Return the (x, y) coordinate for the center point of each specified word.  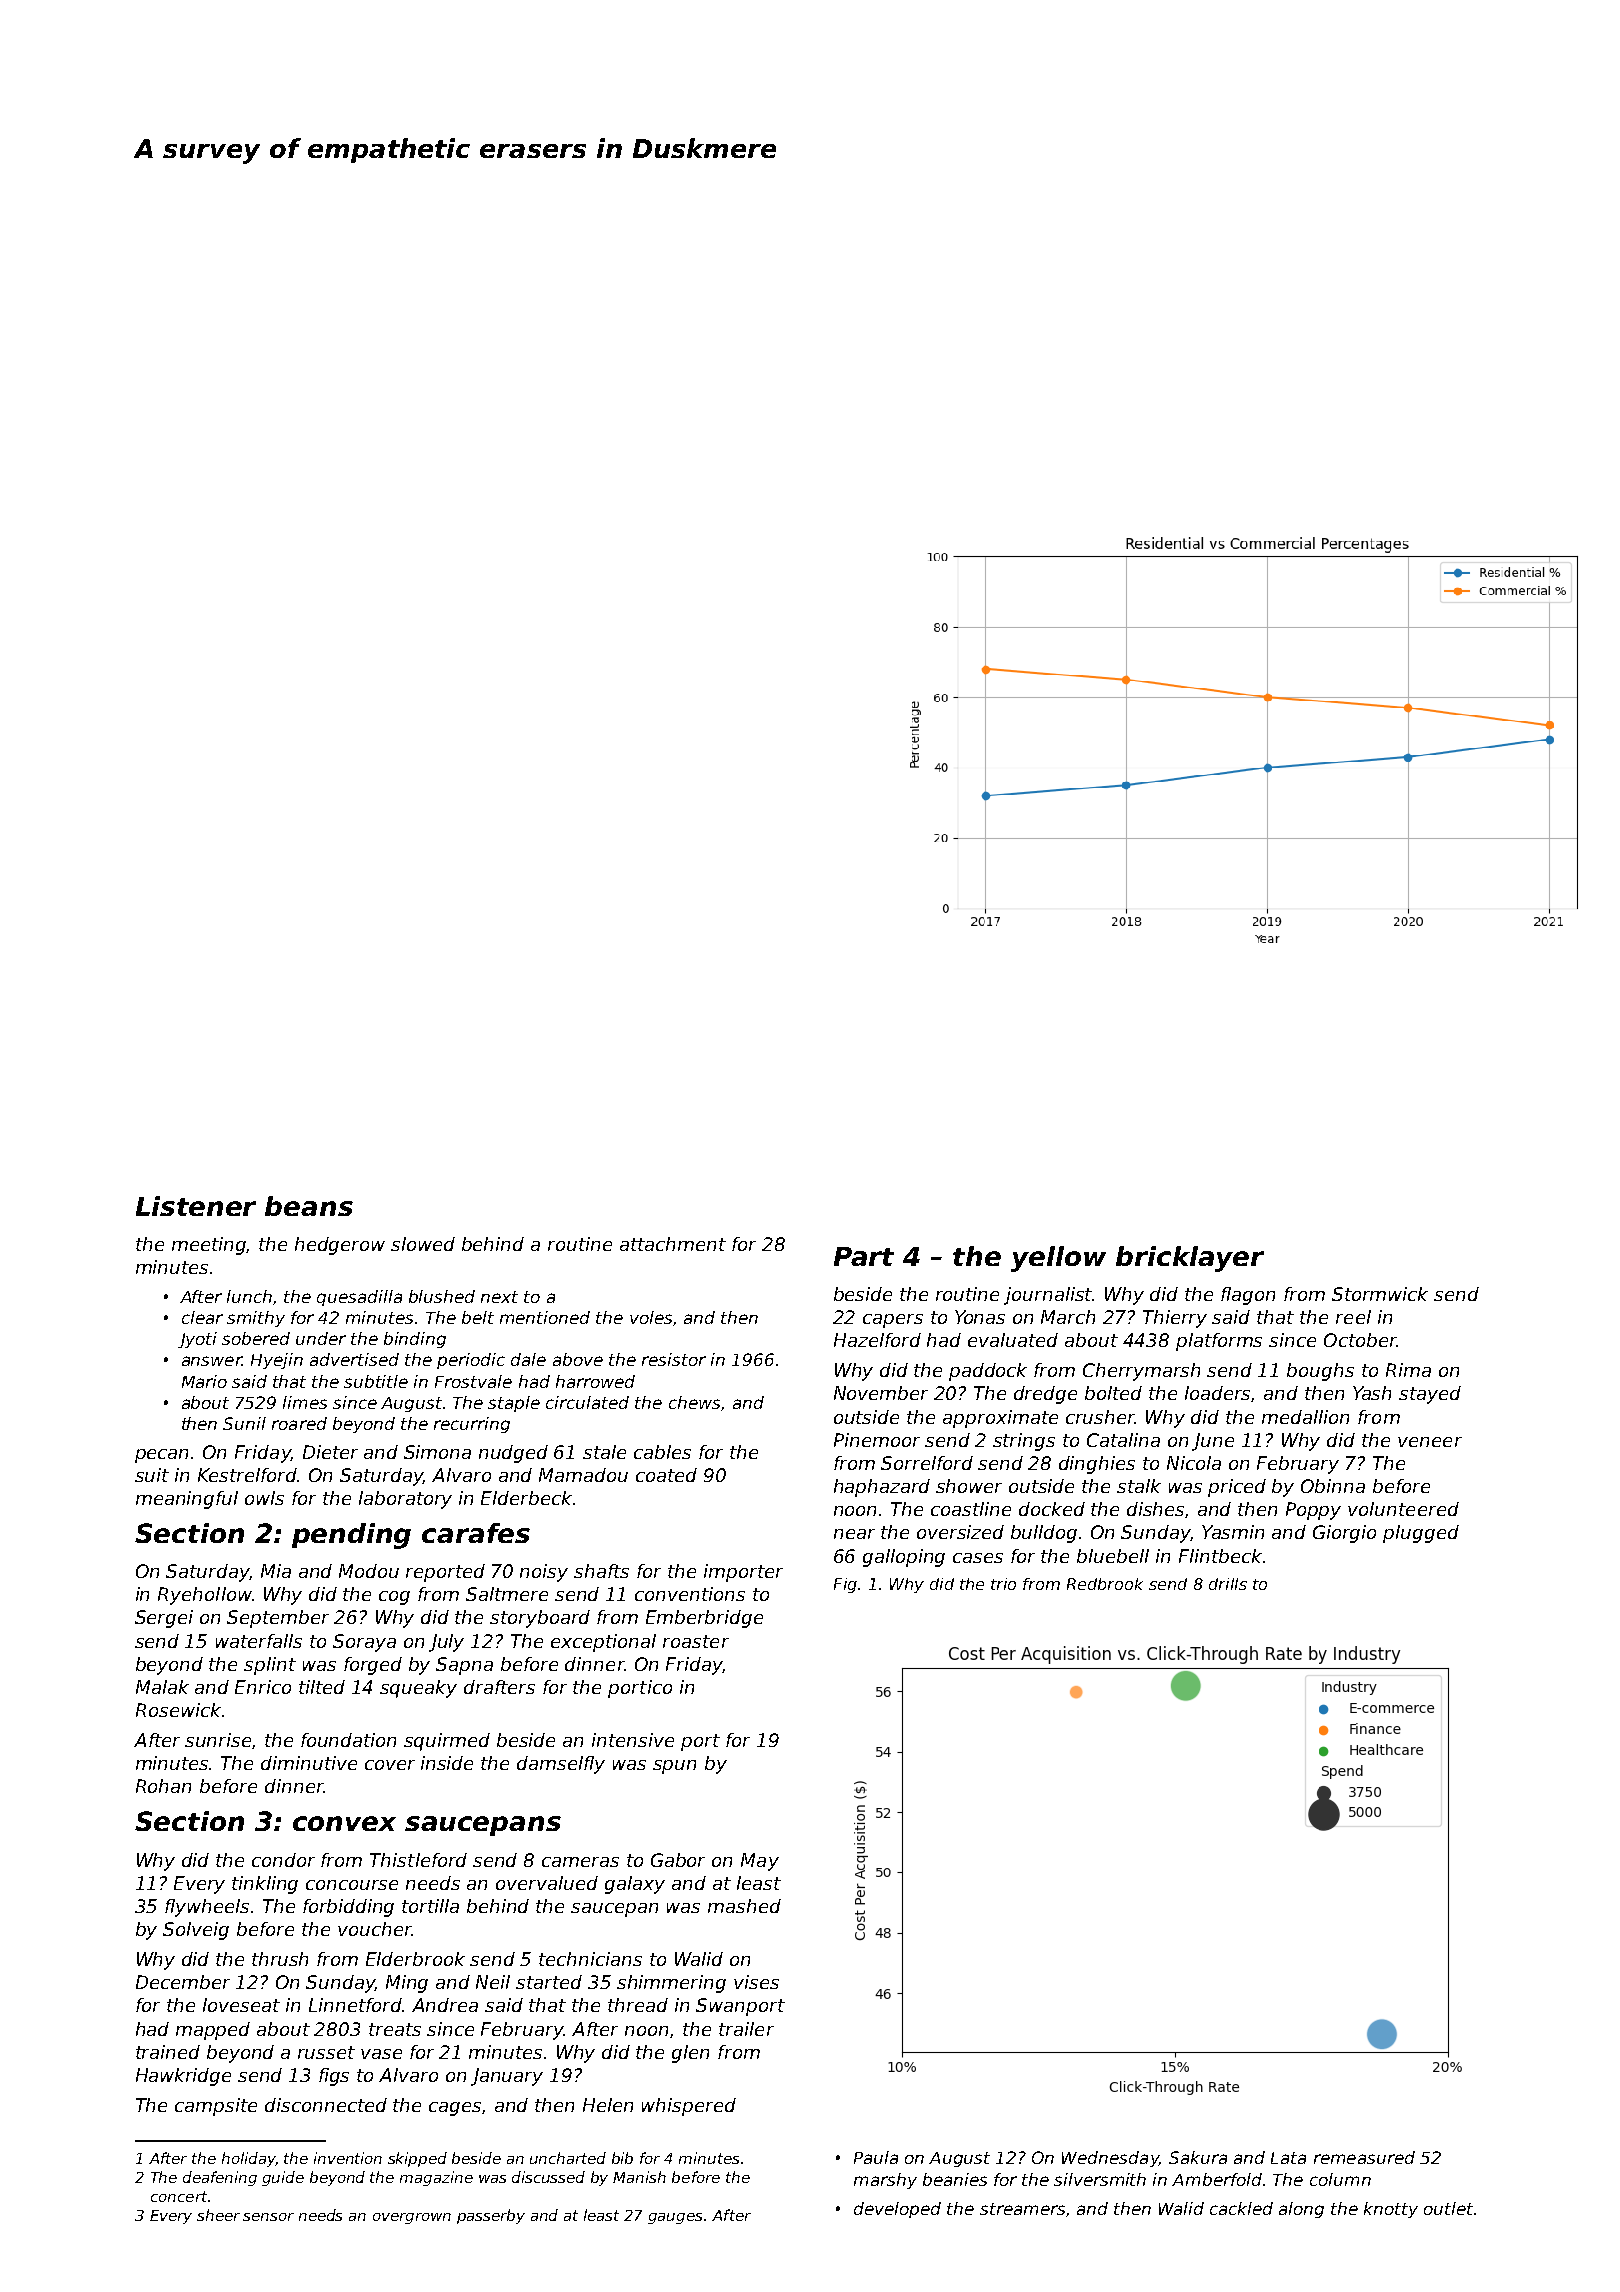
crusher (1100, 1417)
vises (756, 1982)
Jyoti (197, 1340)
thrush (280, 1959)
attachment (673, 1244)
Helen (608, 2105)
